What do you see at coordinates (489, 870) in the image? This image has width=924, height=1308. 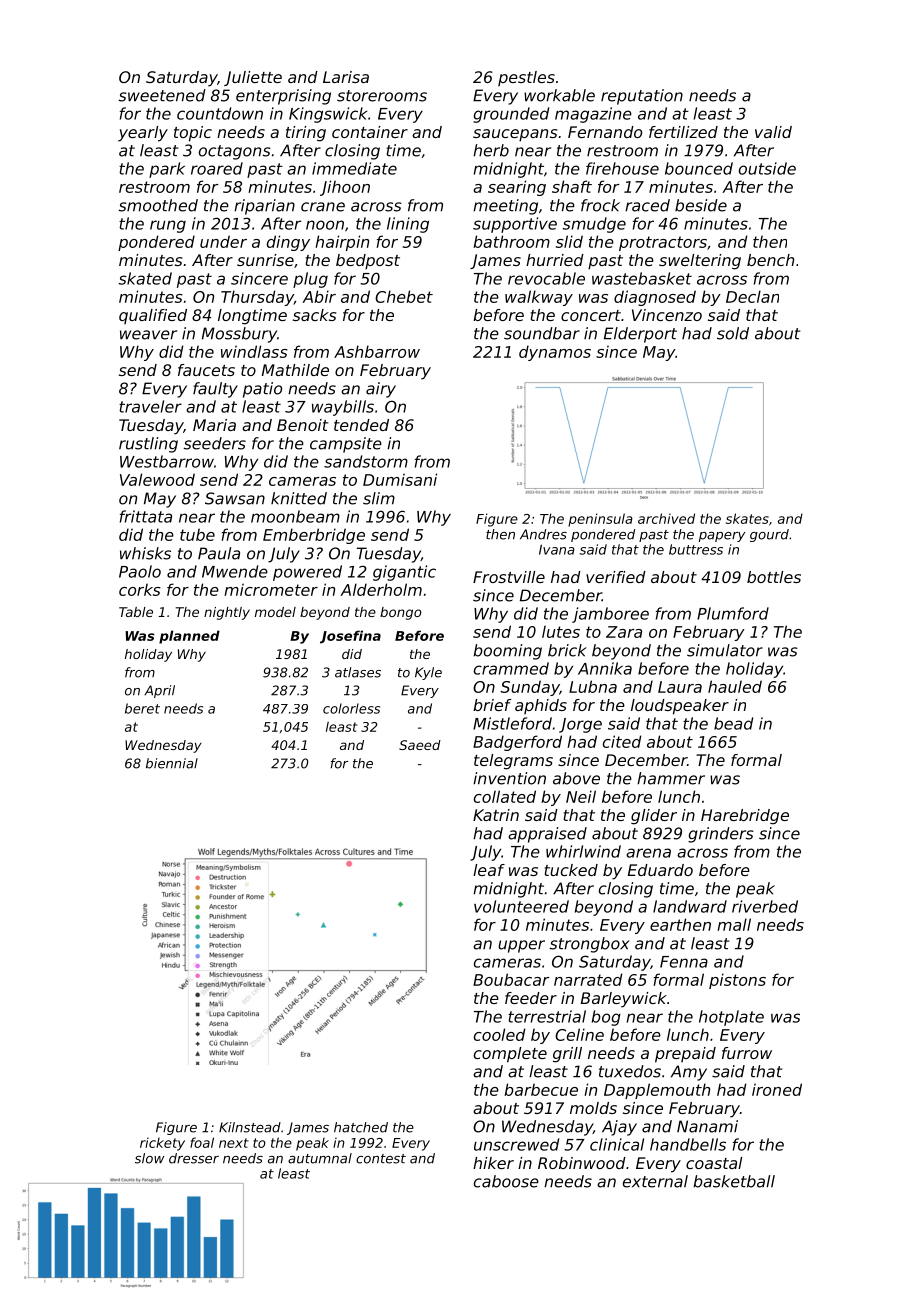 I see `leaf` at bounding box center [489, 870].
